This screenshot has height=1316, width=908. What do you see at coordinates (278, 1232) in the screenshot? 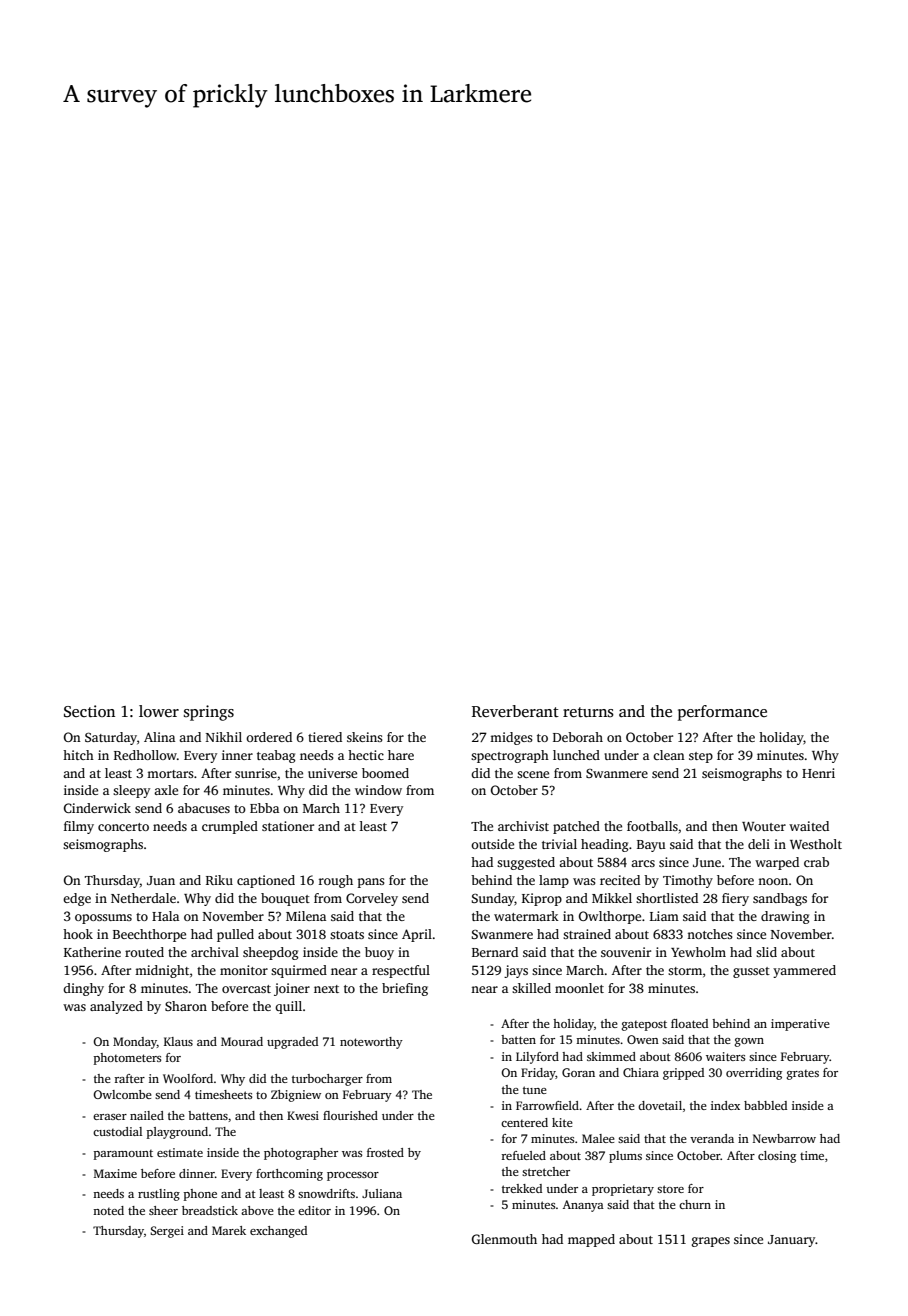
I see `exchanged` at bounding box center [278, 1232].
